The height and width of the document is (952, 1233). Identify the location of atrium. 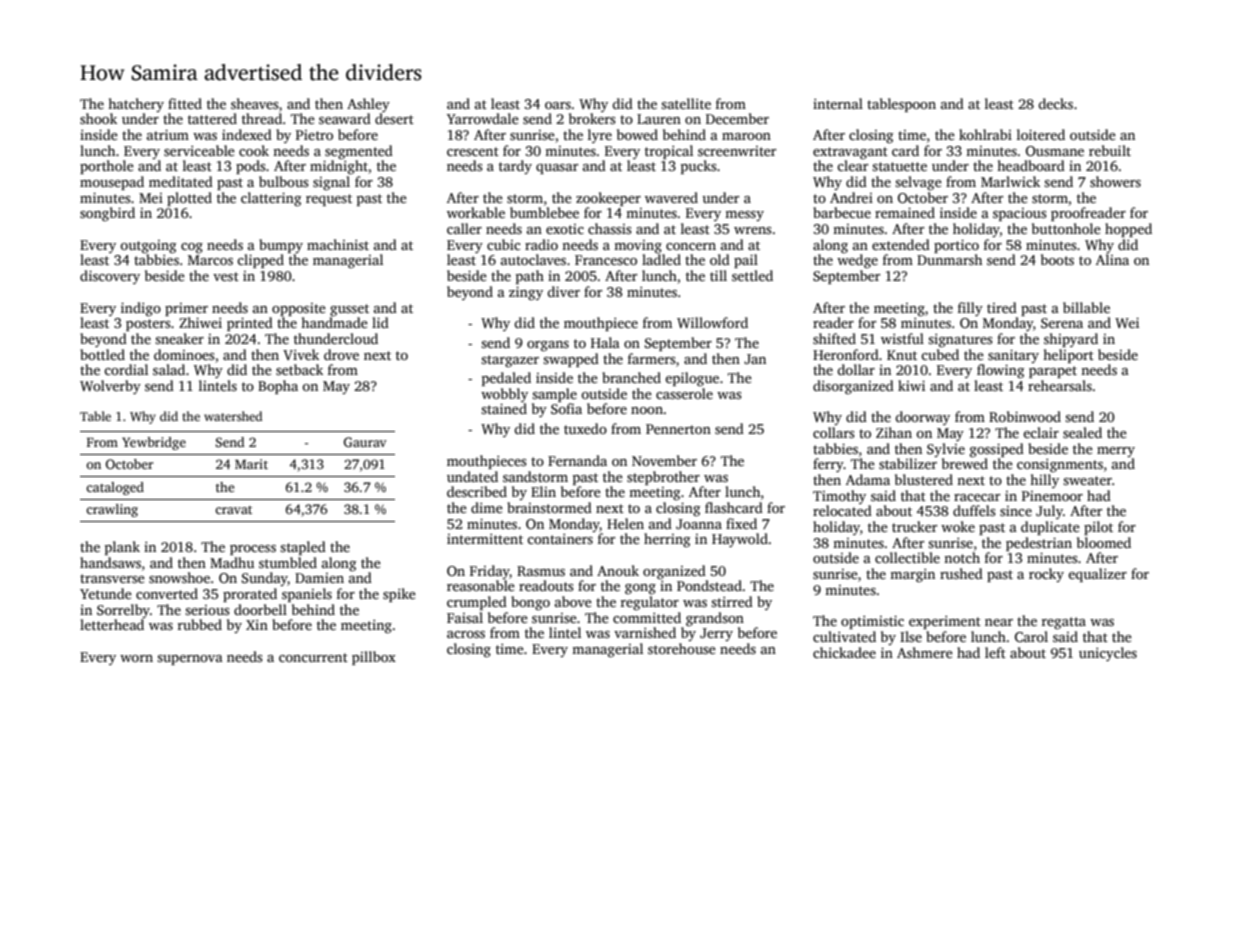
(168, 134).
